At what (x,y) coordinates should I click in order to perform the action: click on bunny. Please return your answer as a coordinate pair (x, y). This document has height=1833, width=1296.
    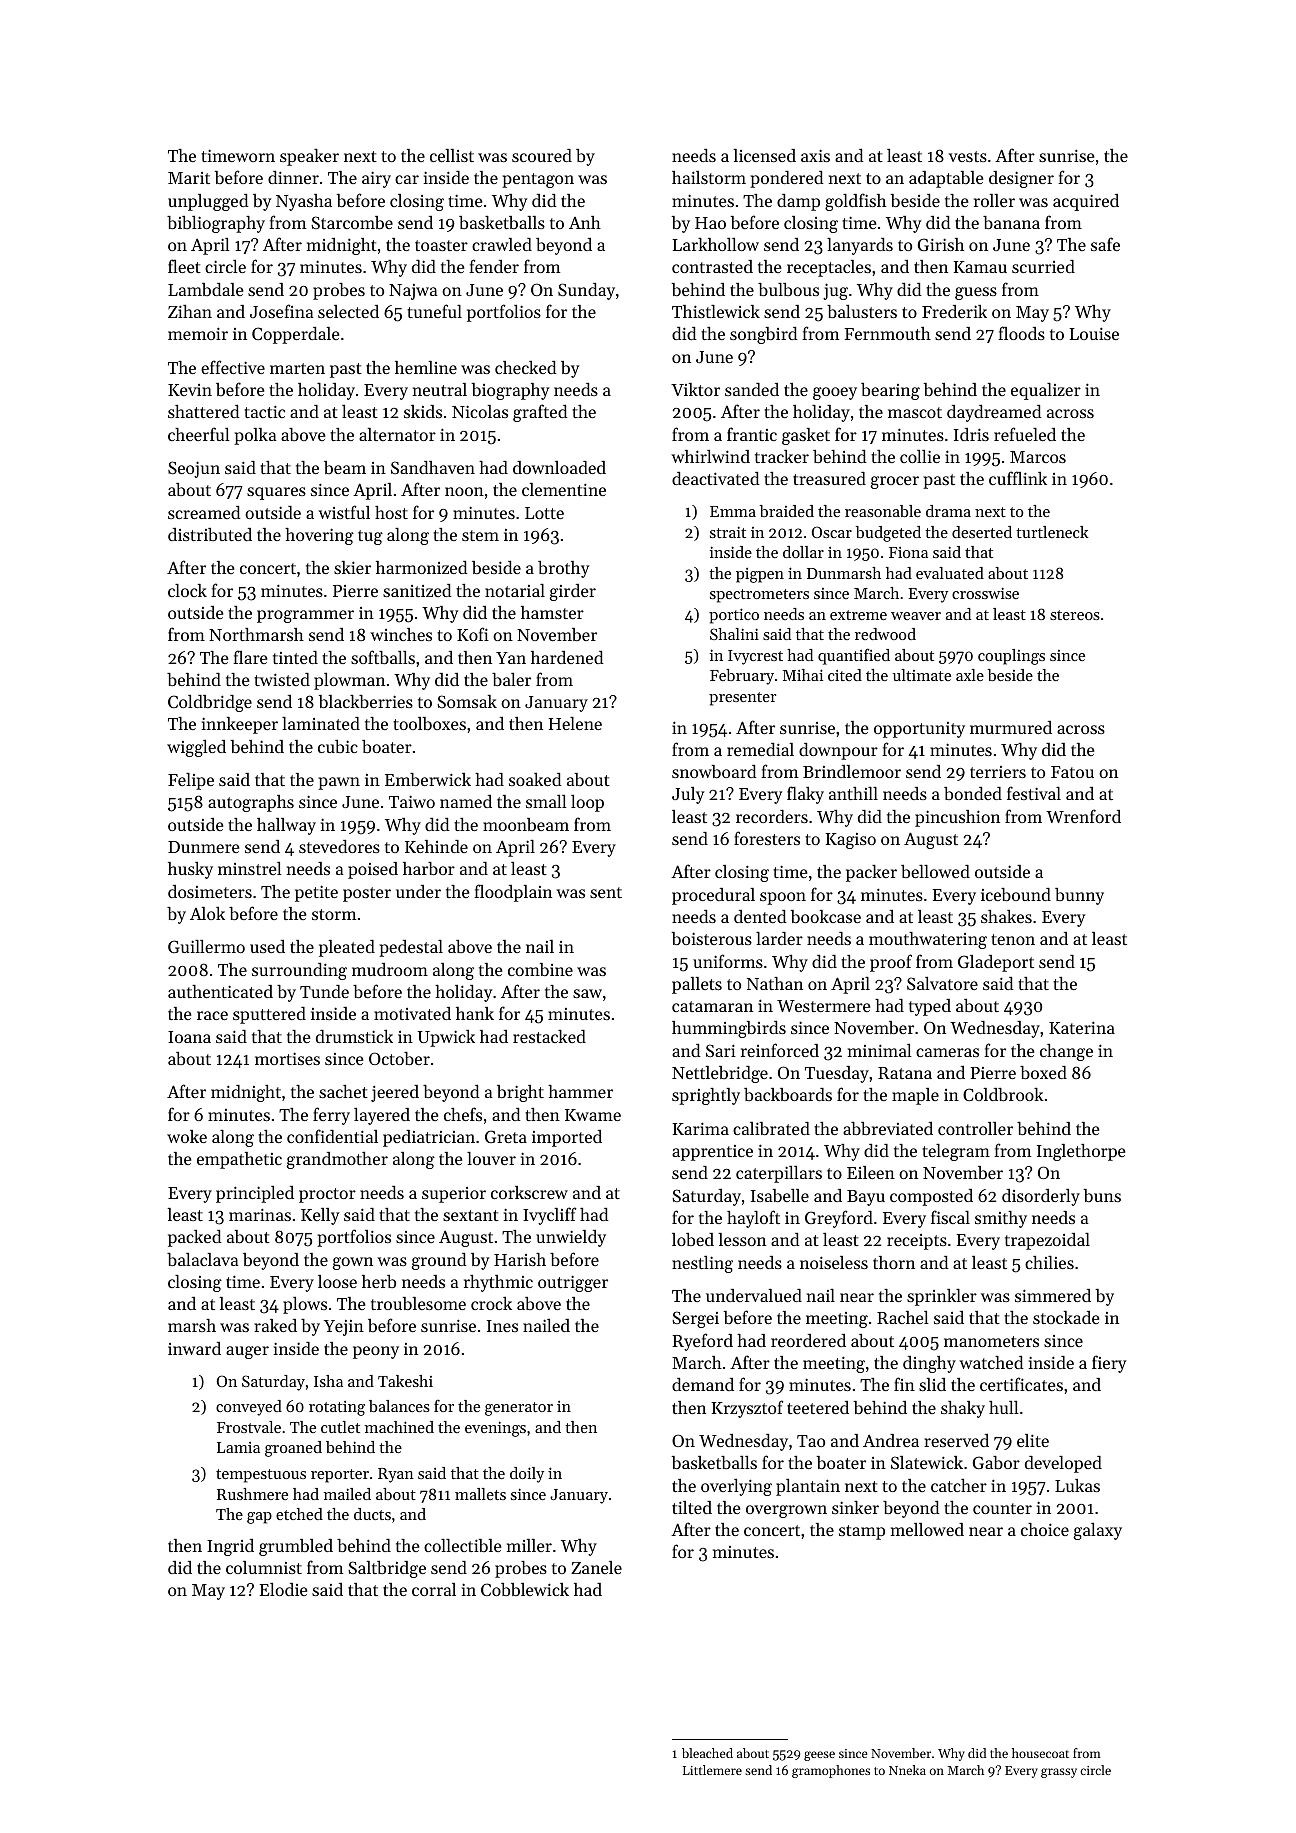
    Looking at the image, I should click on (1079, 896).
